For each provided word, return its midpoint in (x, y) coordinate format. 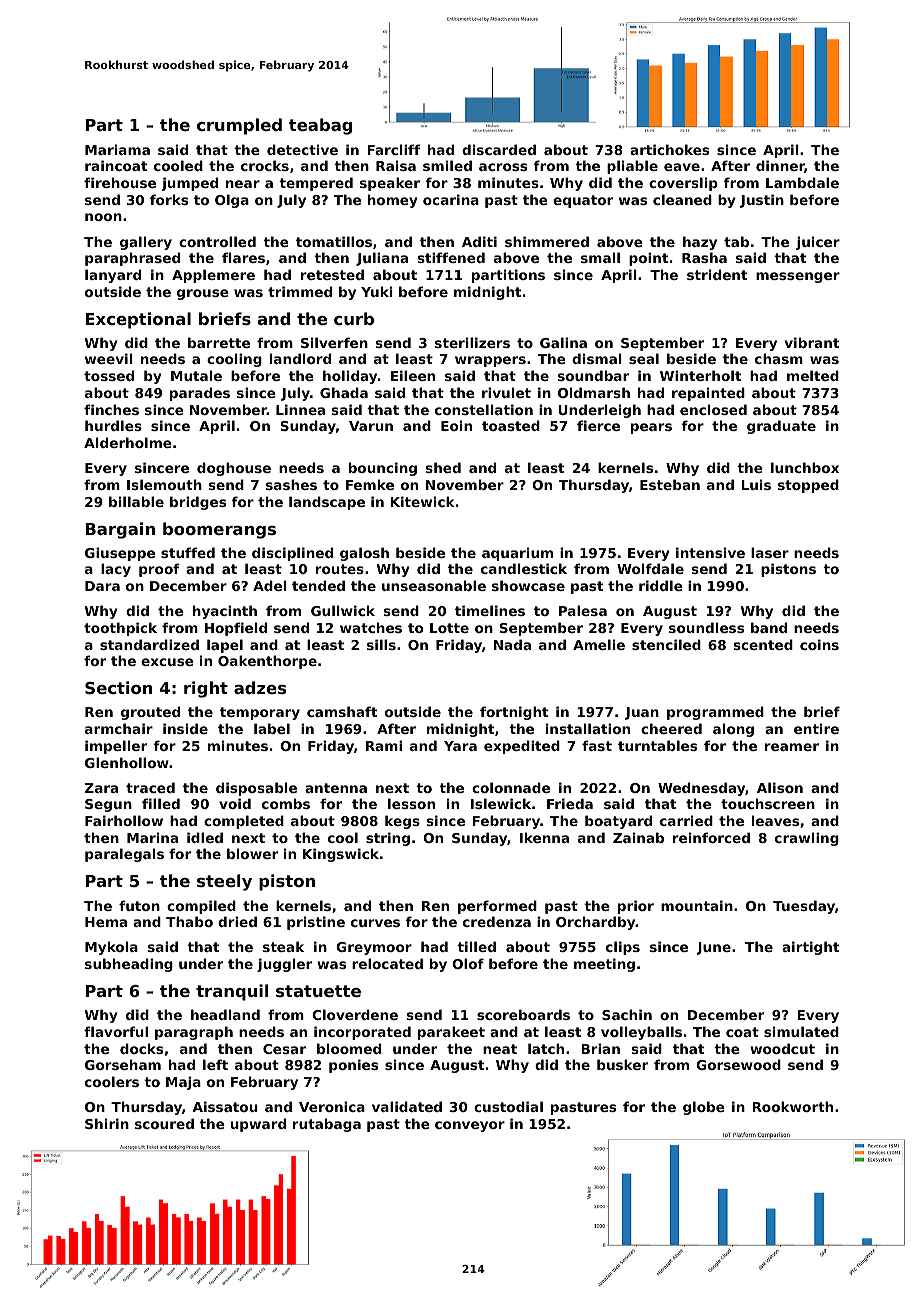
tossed (109, 375)
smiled (447, 165)
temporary (260, 713)
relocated (387, 963)
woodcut (782, 1048)
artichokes (669, 149)
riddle (661, 585)
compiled (201, 907)
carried (686, 820)
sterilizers (472, 342)
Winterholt (700, 375)
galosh (364, 554)
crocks (265, 165)
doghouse (234, 469)
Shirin (107, 1123)
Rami (384, 745)
